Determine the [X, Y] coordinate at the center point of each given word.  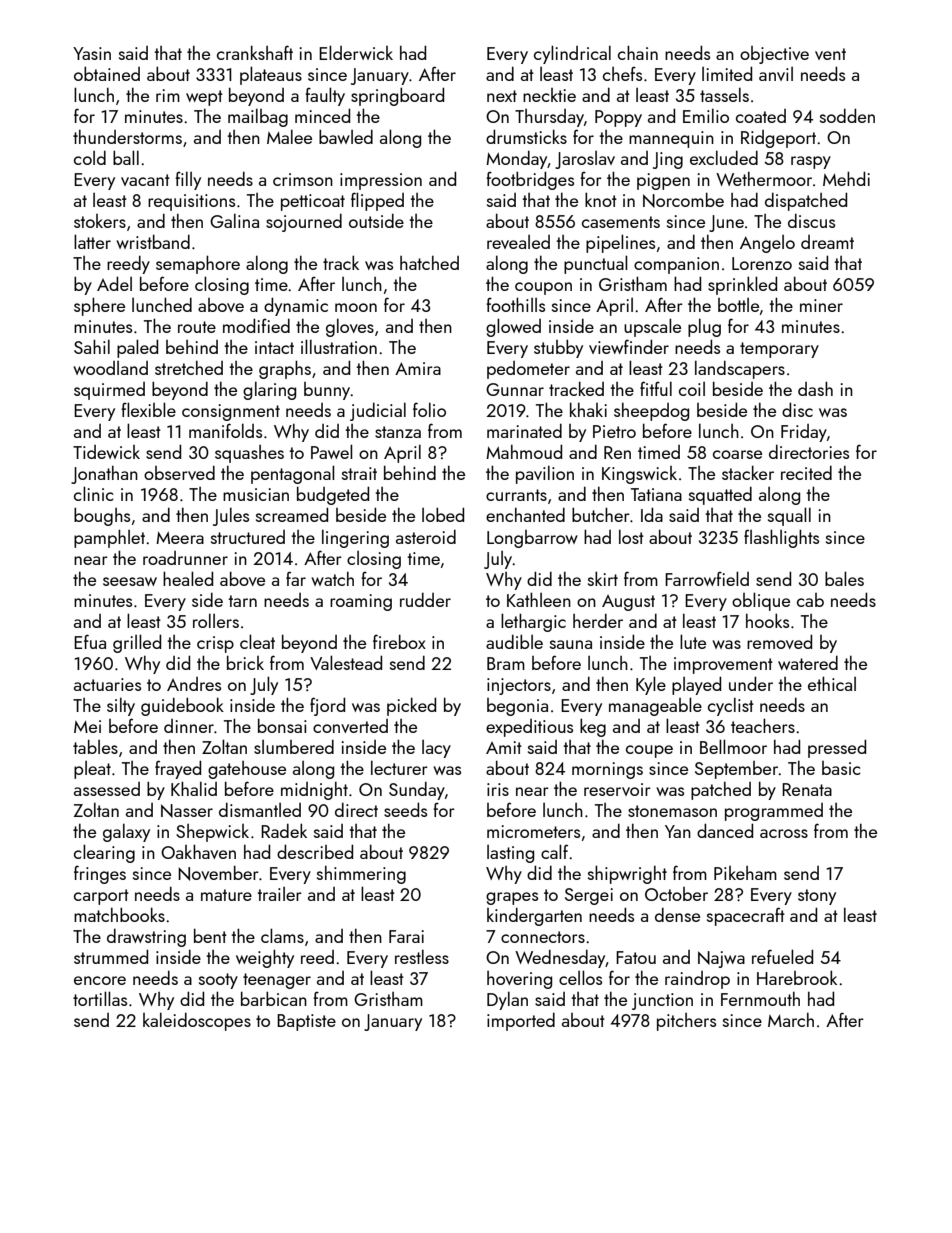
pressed [837, 748]
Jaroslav [585, 160]
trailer [279, 894]
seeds [405, 809]
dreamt [827, 242]
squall [789, 516]
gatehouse [247, 770]
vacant [145, 180]
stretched [189, 368]
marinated [524, 431]
